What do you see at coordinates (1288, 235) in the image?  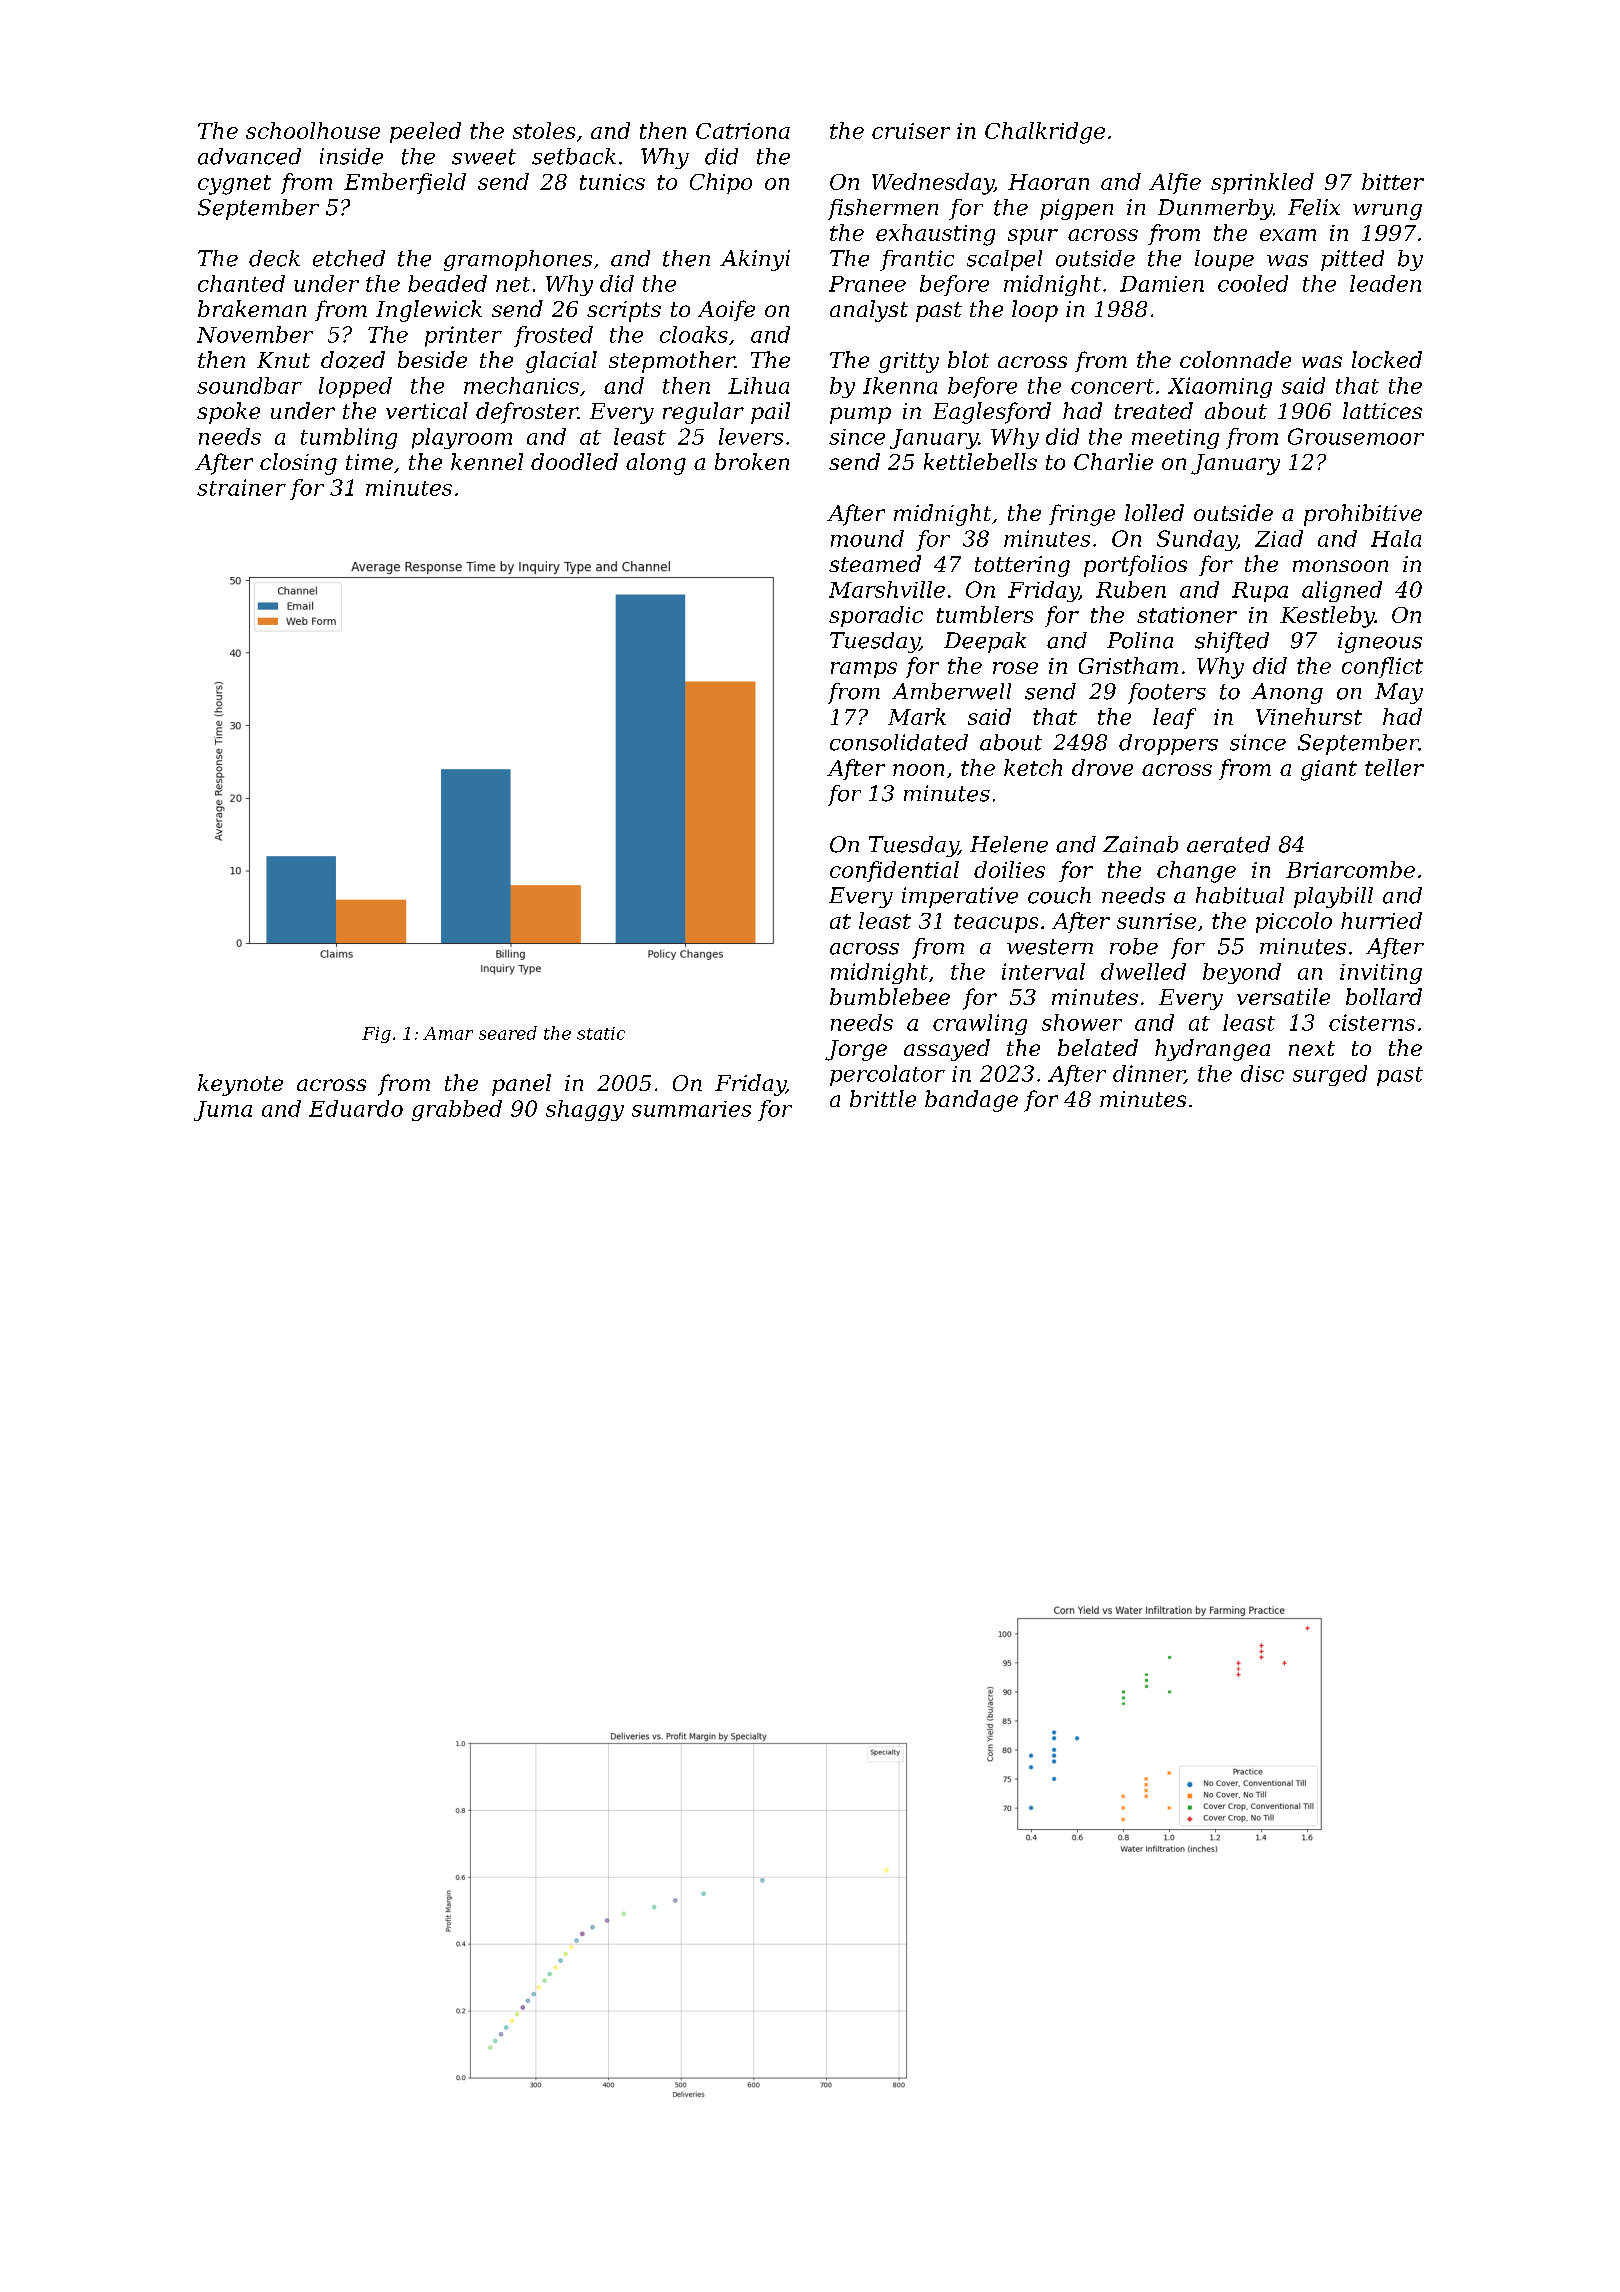 I see `exam` at bounding box center [1288, 235].
